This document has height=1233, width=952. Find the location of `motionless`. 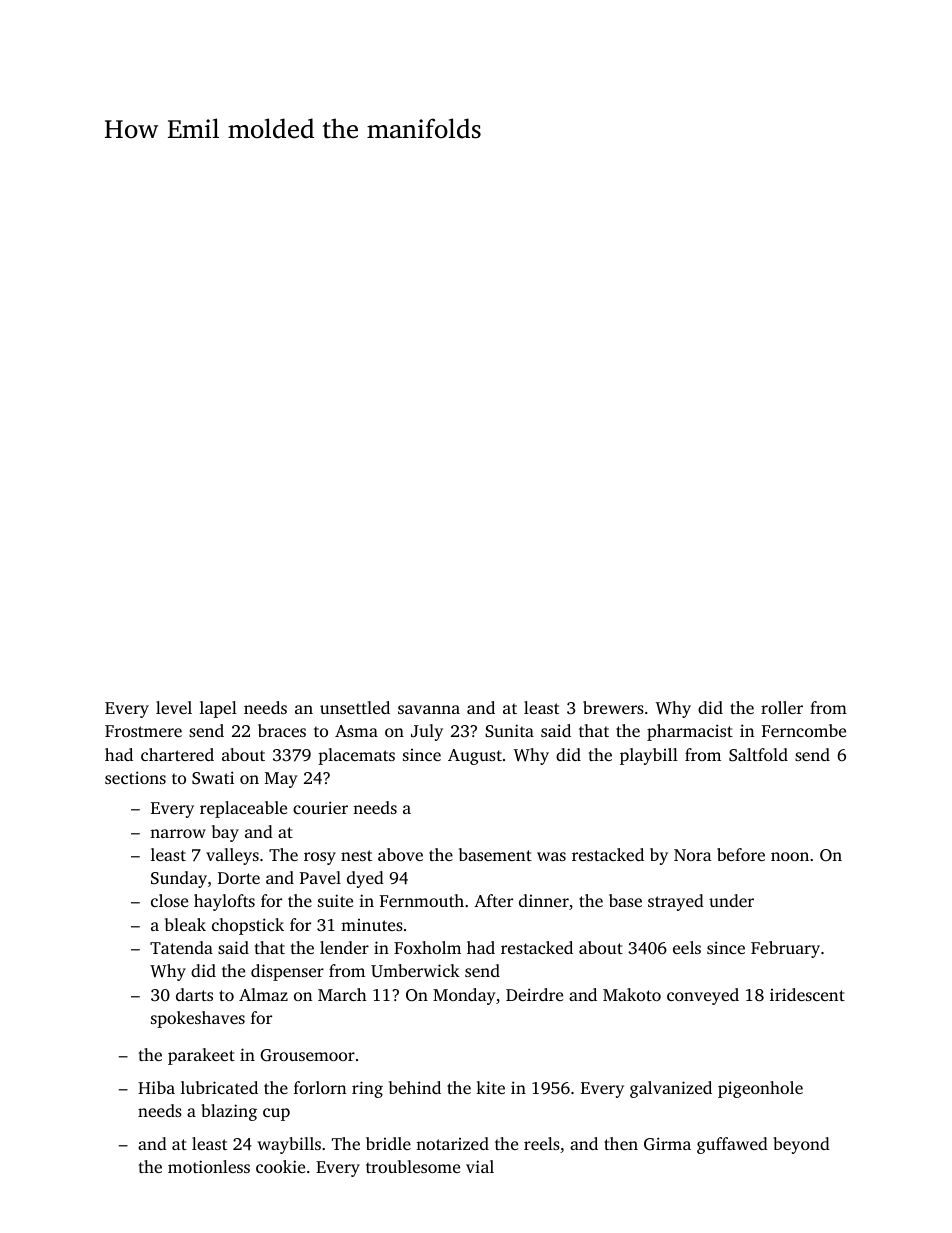

motionless is located at coordinates (209, 1166).
